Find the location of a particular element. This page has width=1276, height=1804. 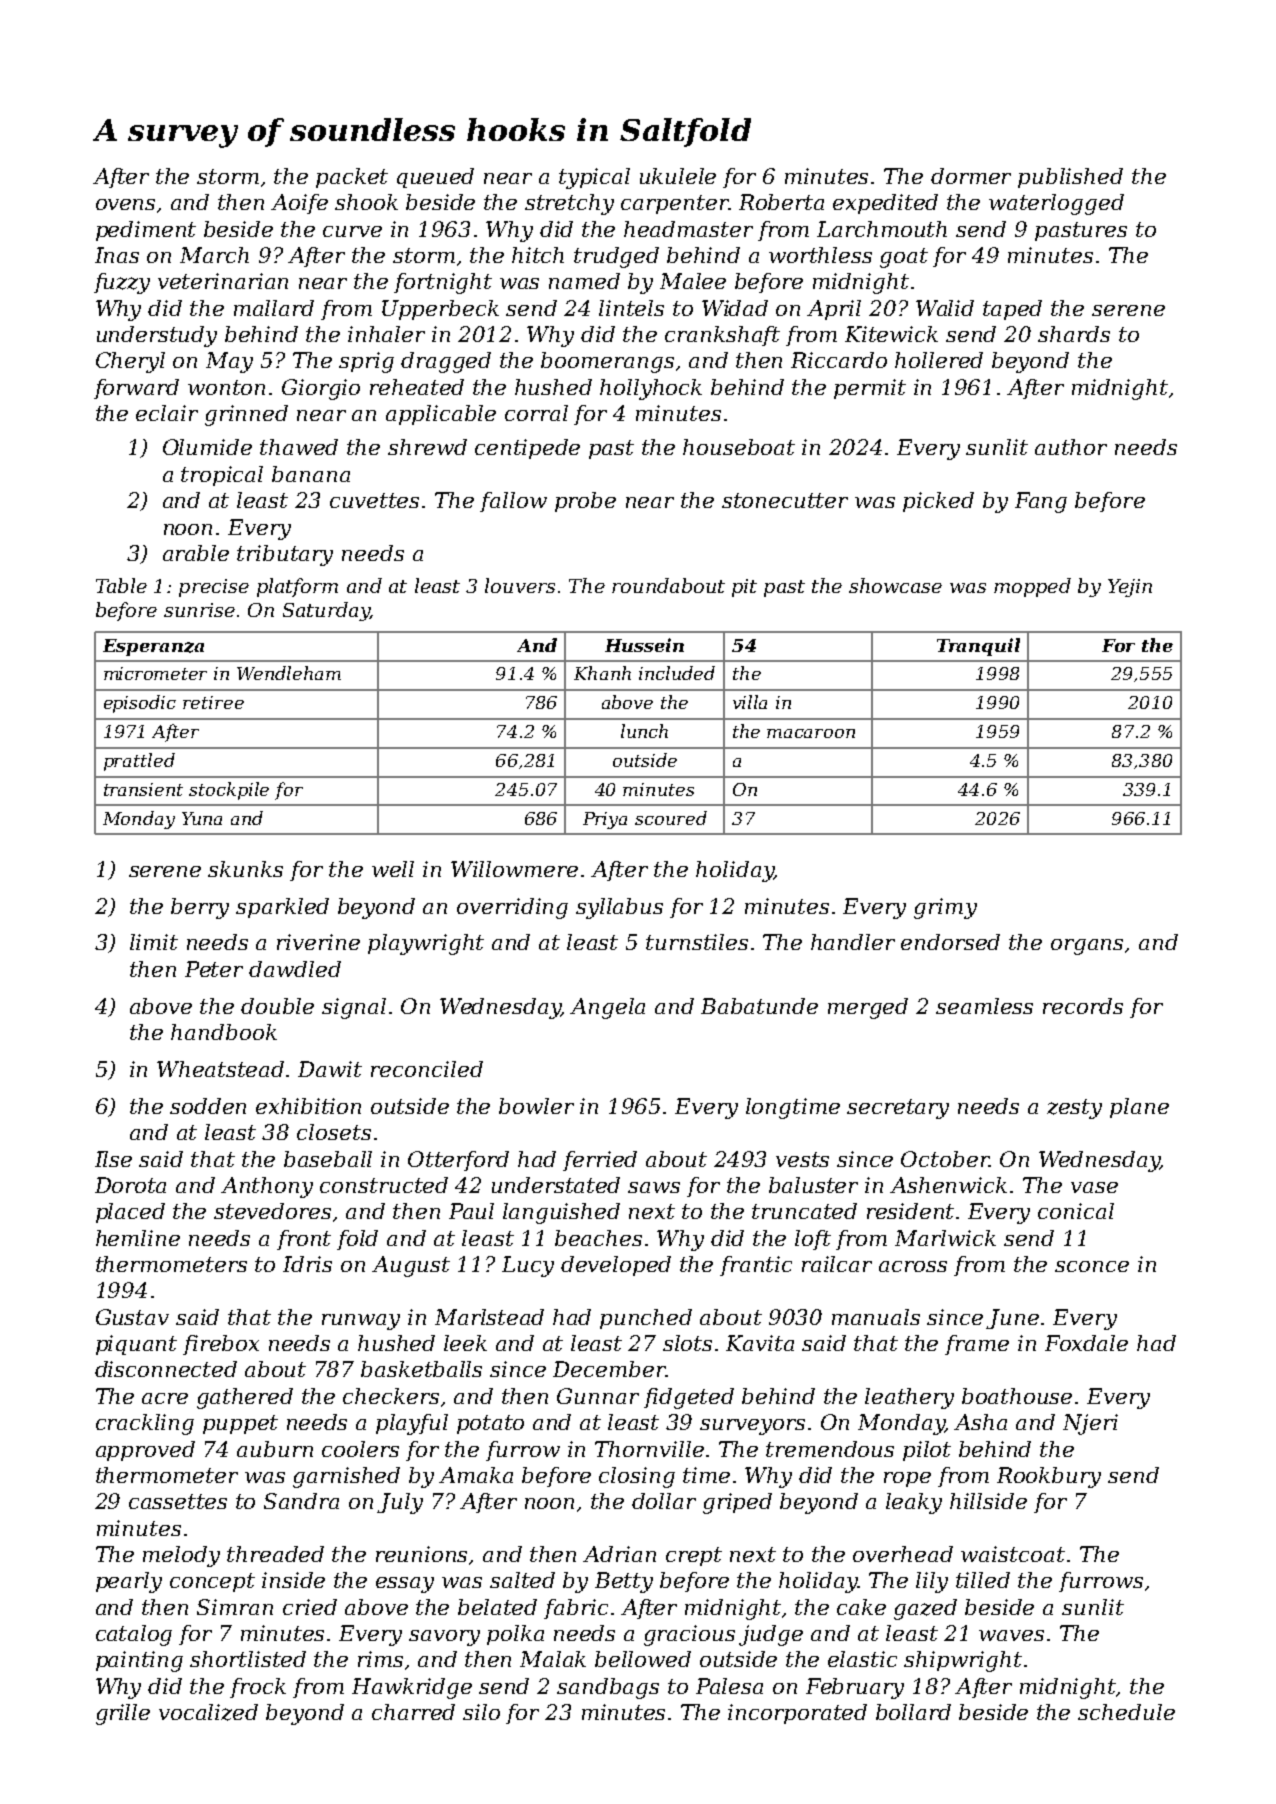

headmaster is located at coordinates (688, 229).
